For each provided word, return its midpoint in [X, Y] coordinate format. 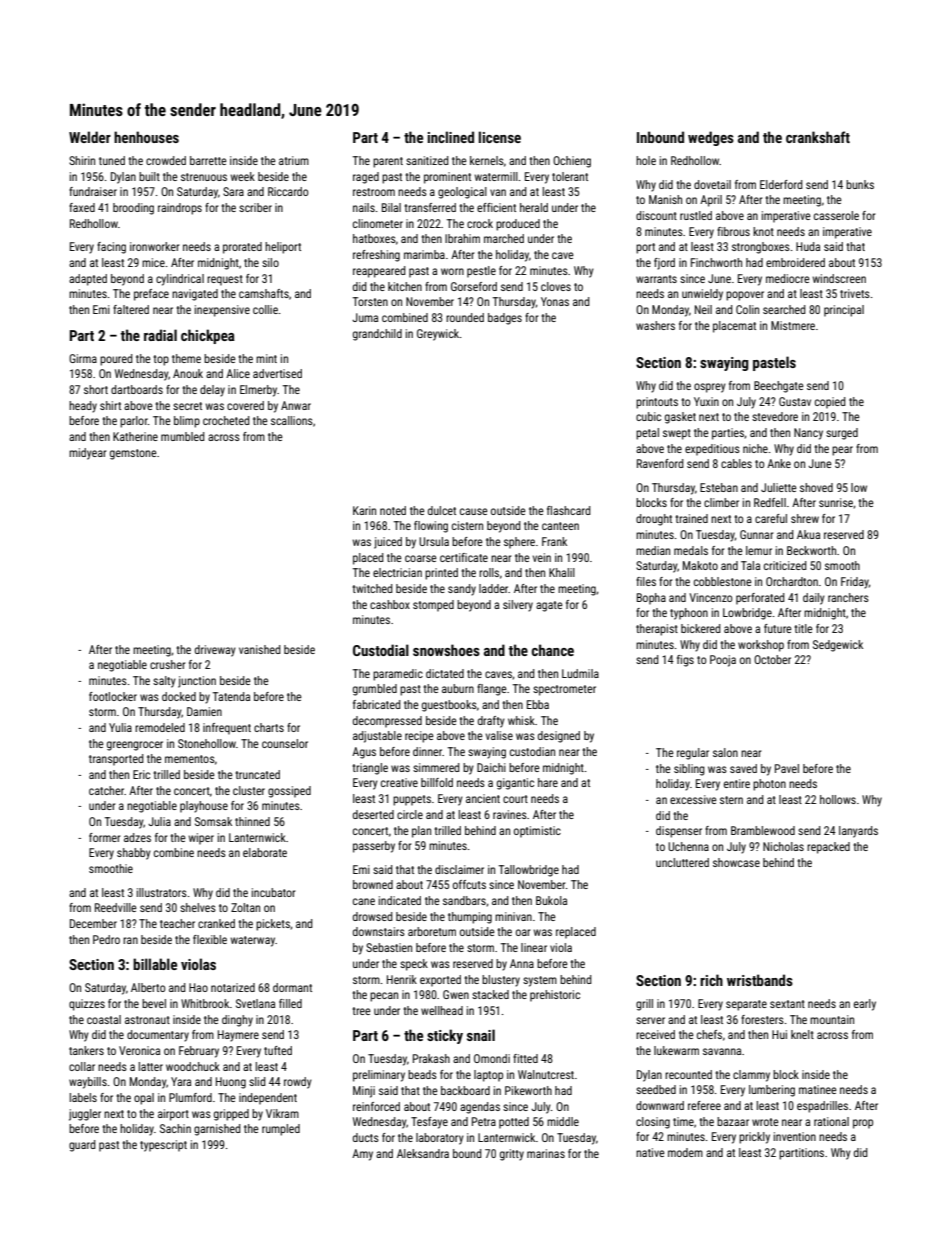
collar [82, 1066]
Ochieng [572, 162]
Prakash [431, 1058]
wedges [711, 138]
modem [685, 1152]
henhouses [146, 137]
